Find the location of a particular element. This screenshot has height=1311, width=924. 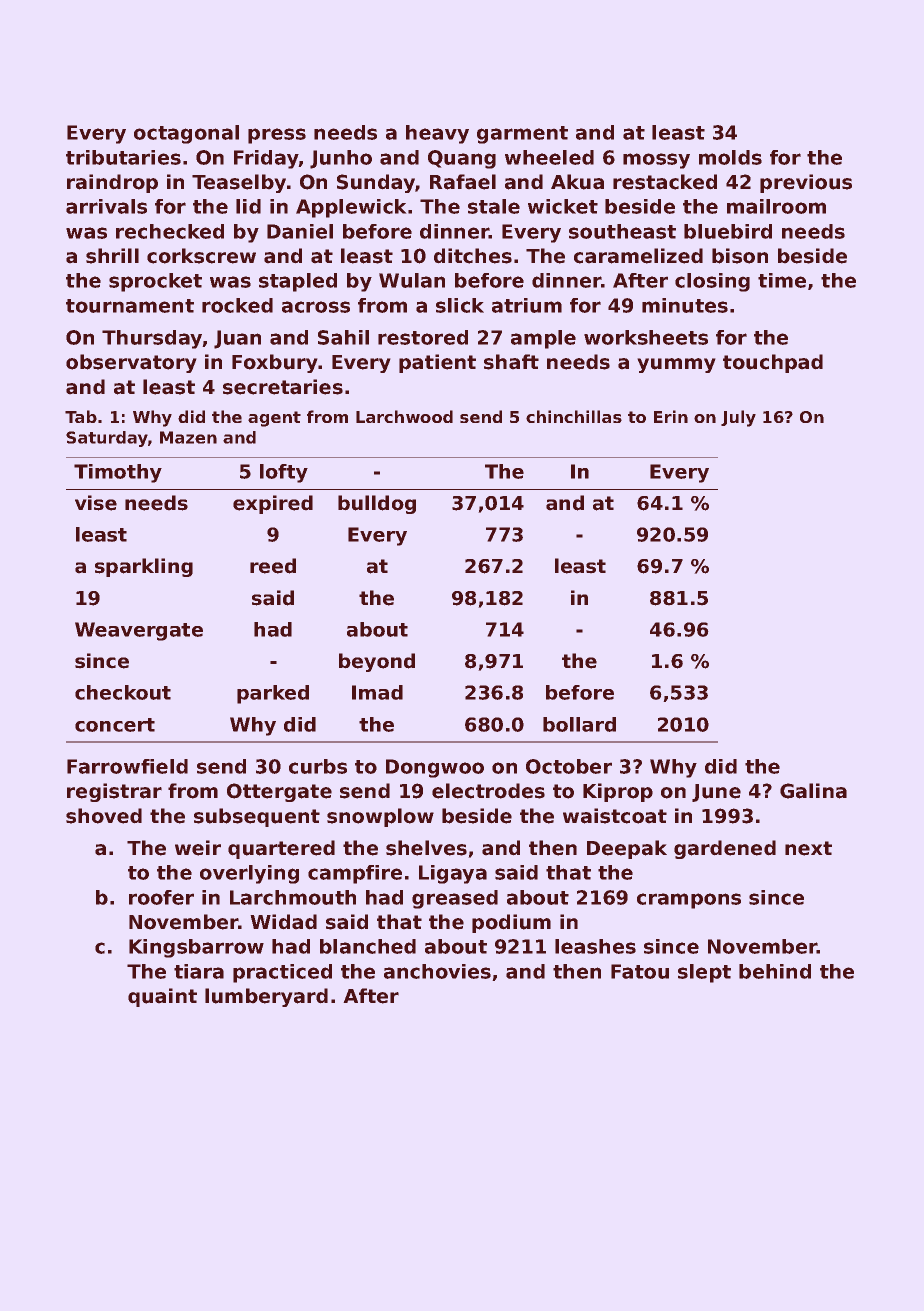

shelves is located at coordinates (426, 848).
